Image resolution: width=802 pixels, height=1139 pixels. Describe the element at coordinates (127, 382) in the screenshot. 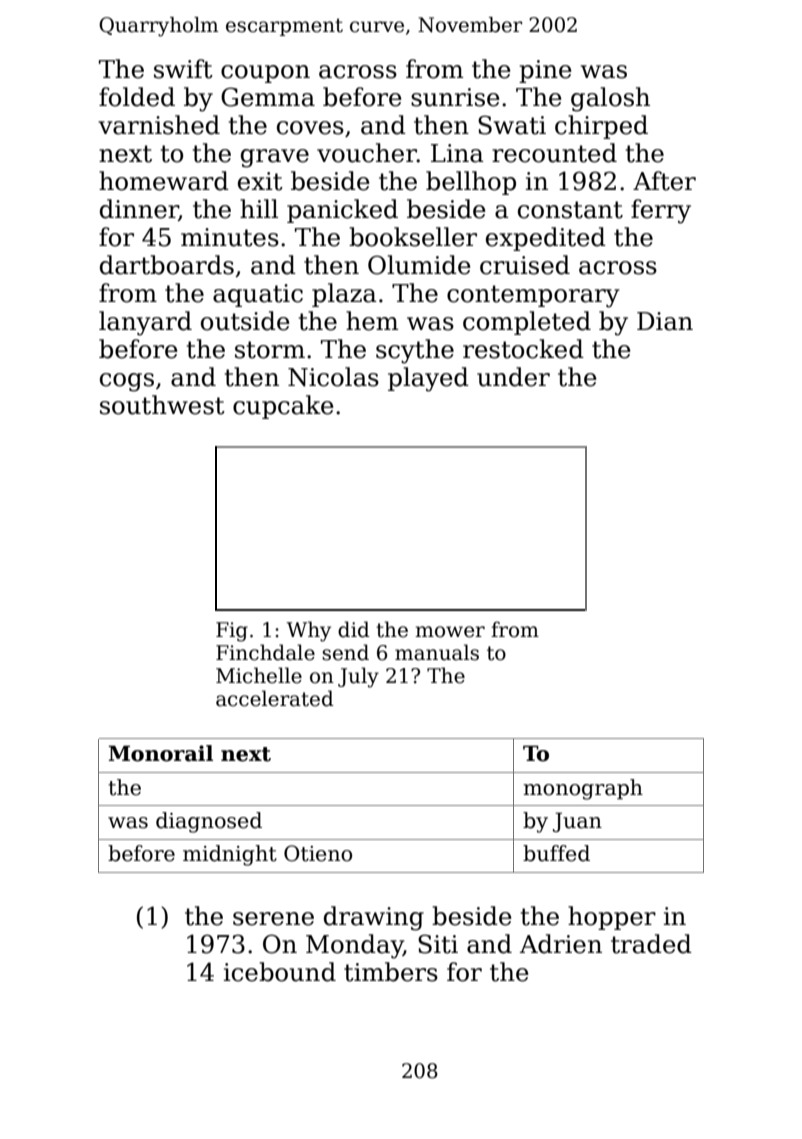

I see `cogs` at that location.
